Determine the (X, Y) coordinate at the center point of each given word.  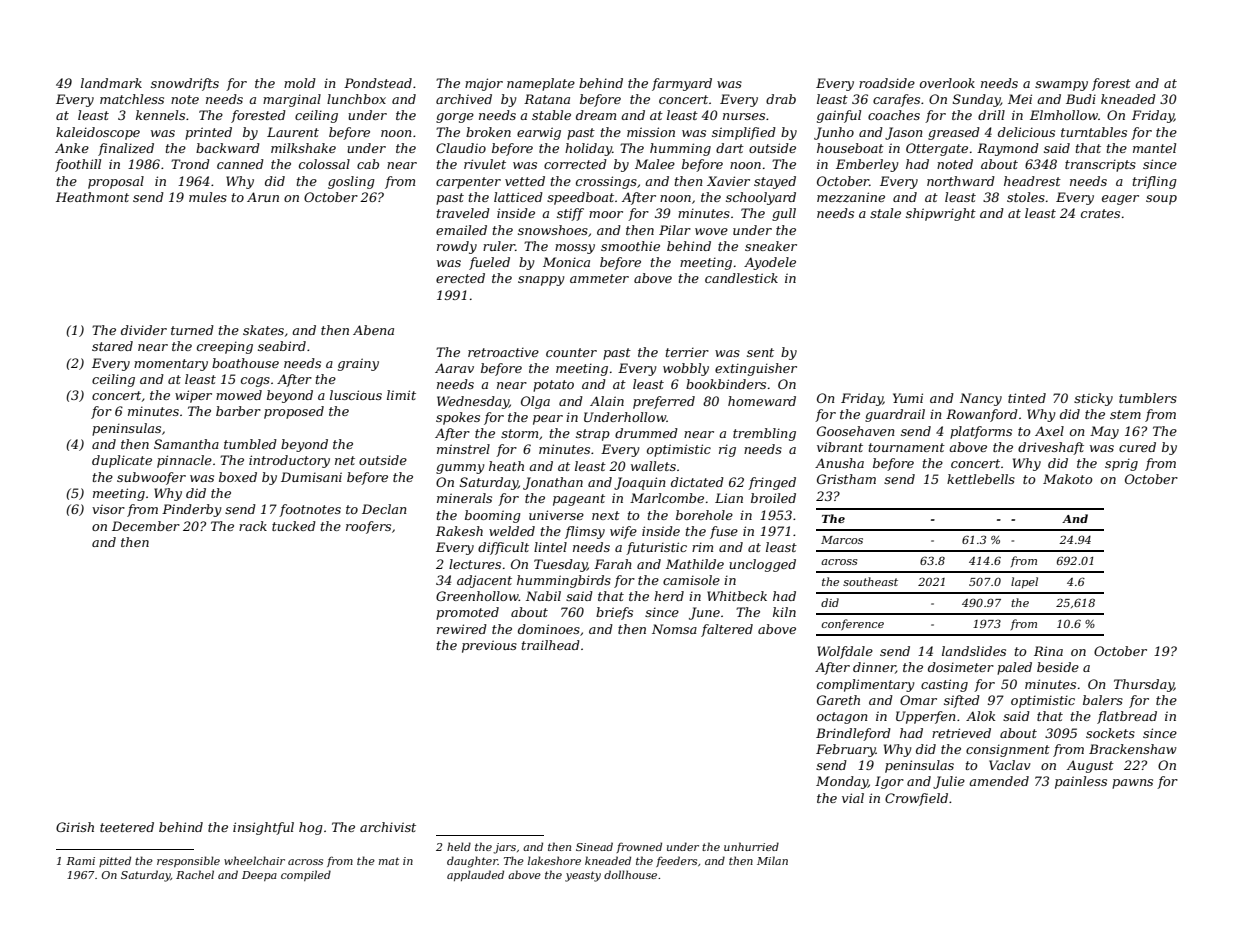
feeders (676, 861)
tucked (294, 526)
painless (1081, 782)
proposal (116, 182)
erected (460, 278)
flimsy (585, 532)
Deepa (259, 876)
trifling (1155, 182)
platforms (981, 432)
